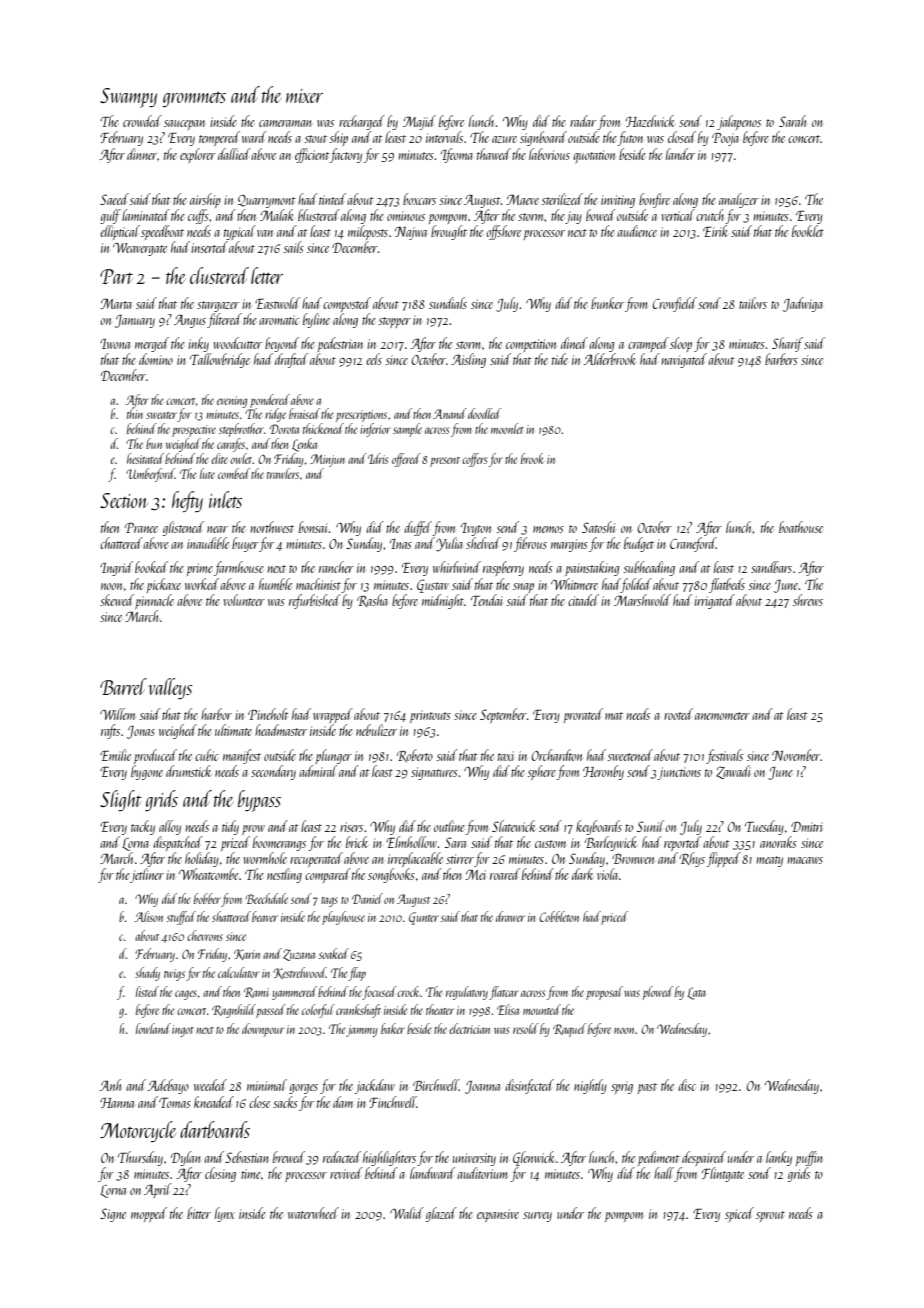 Image resolution: width=924 pixels, height=1308 pixels. Describe the element at coordinates (304, 96) in the screenshot. I see `mixer` at that location.
